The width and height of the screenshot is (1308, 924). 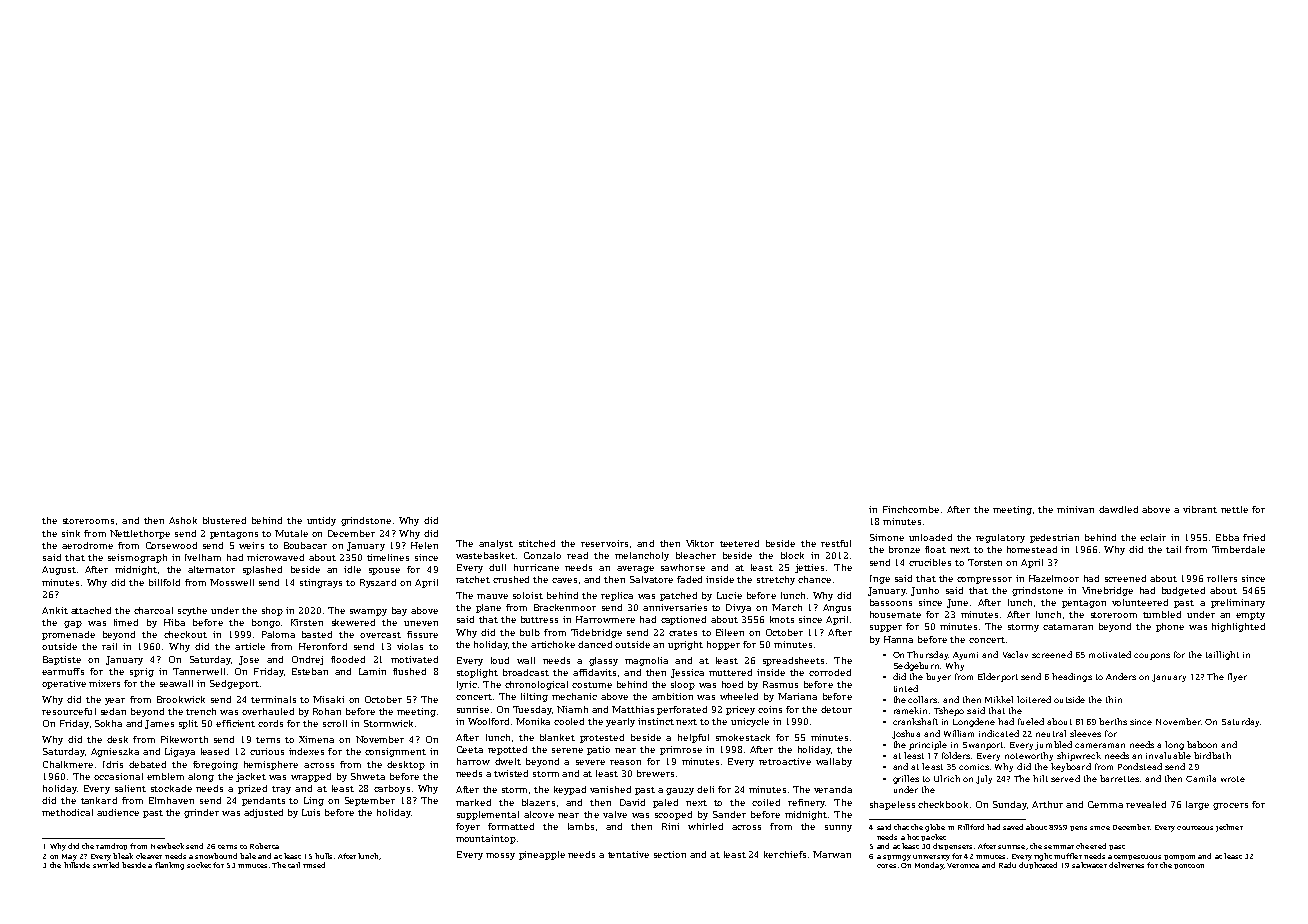 I want to click on mountaintop, so click(x=486, y=839).
